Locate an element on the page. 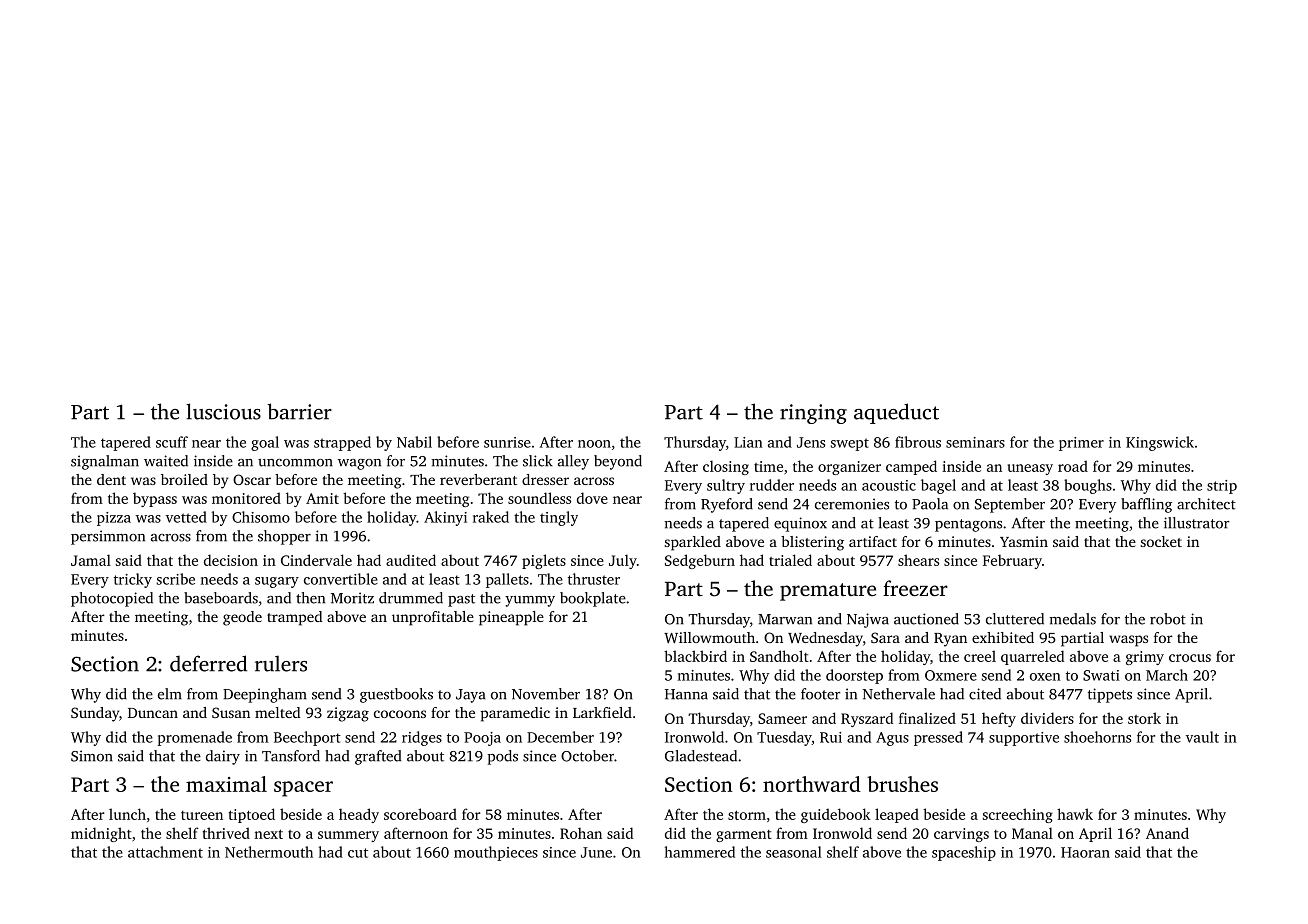  freezer is located at coordinates (915, 588).
